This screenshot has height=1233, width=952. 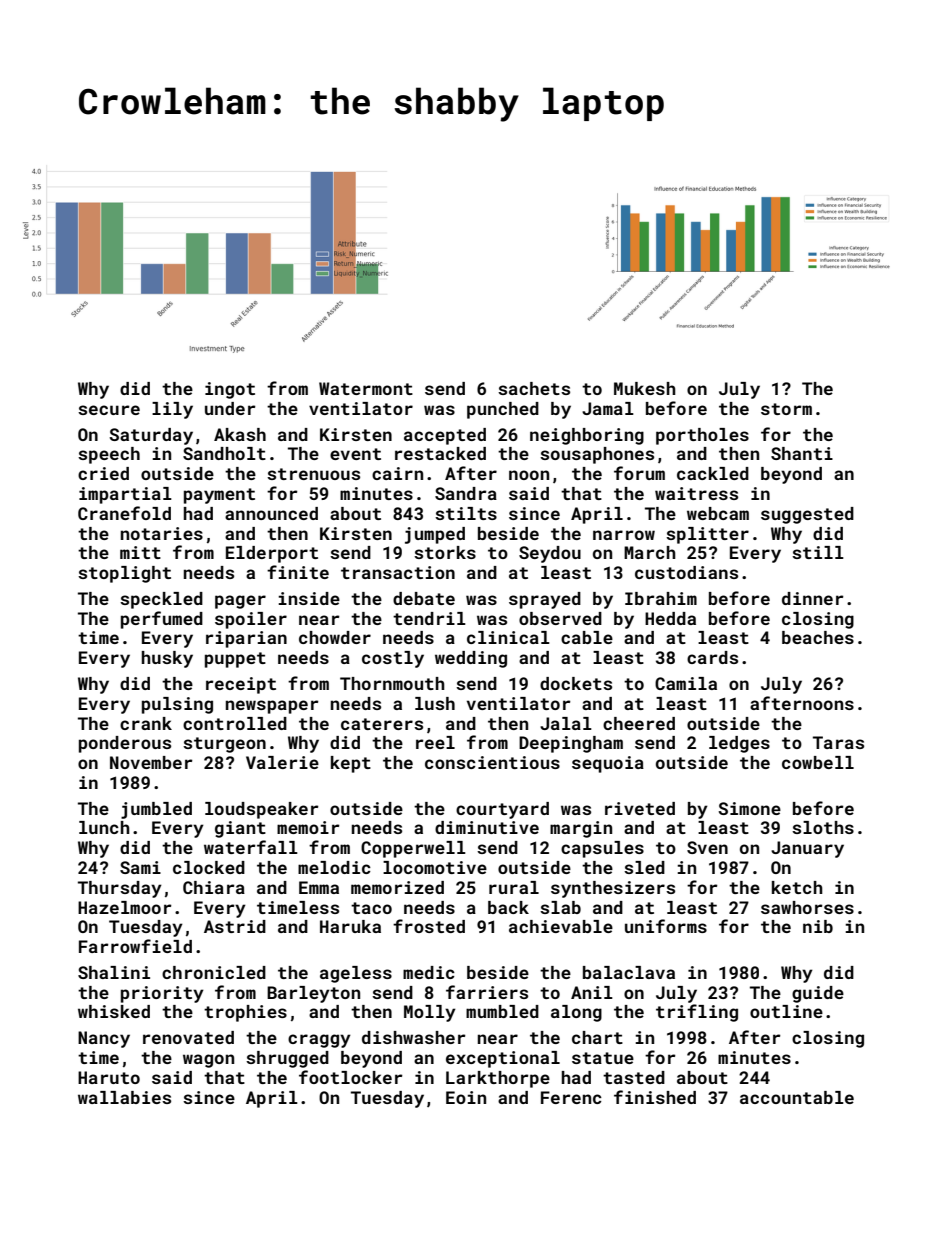 What do you see at coordinates (713, 473) in the screenshot?
I see `cackled` at bounding box center [713, 473].
